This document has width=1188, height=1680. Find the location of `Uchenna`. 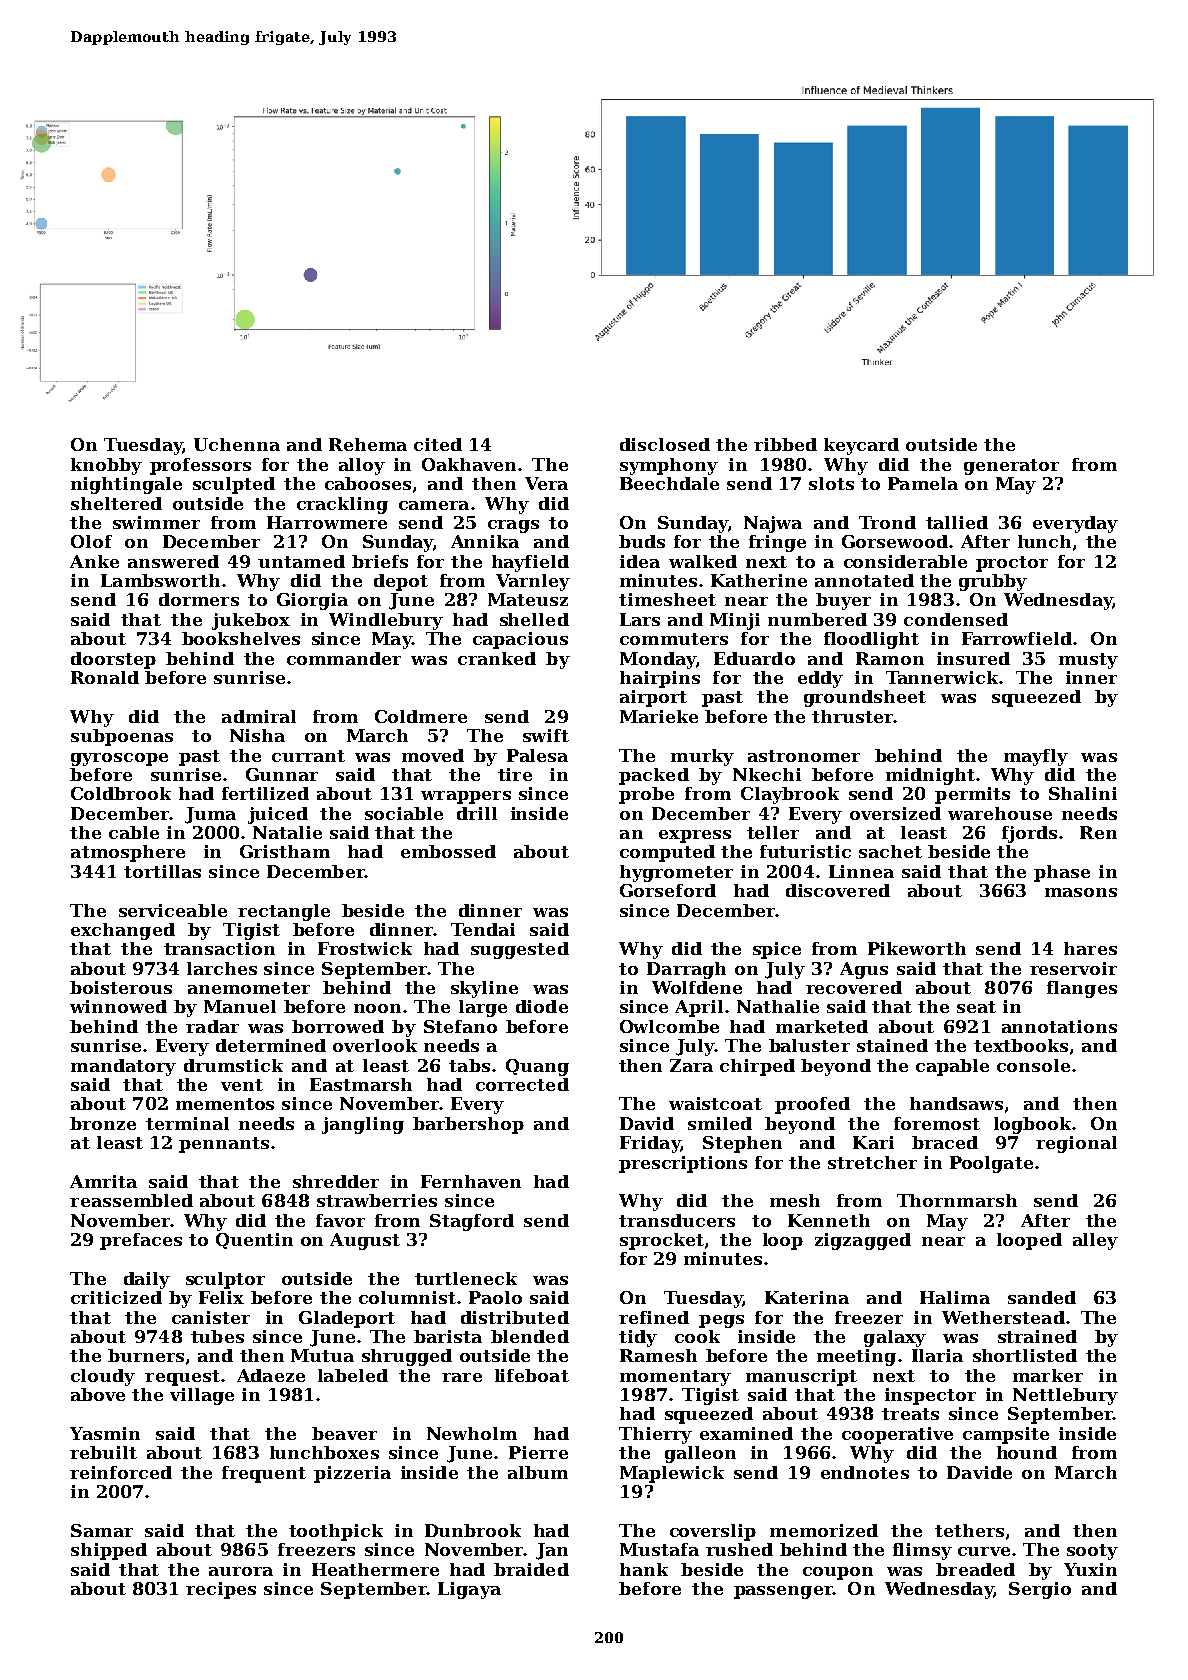

Uchenna is located at coordinates (237, 444).
